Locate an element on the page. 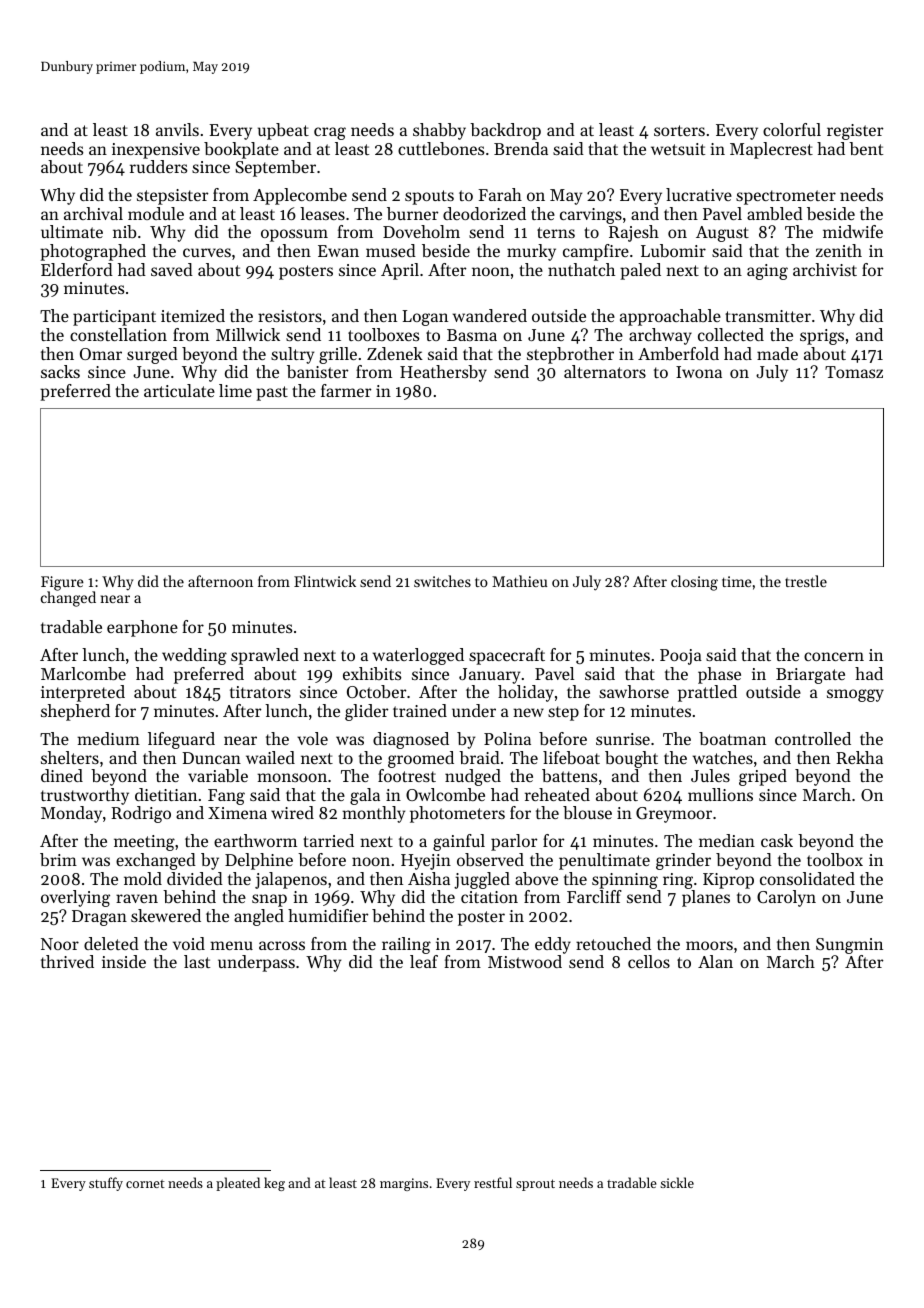  earphone is located at coordinates (142, 628).
